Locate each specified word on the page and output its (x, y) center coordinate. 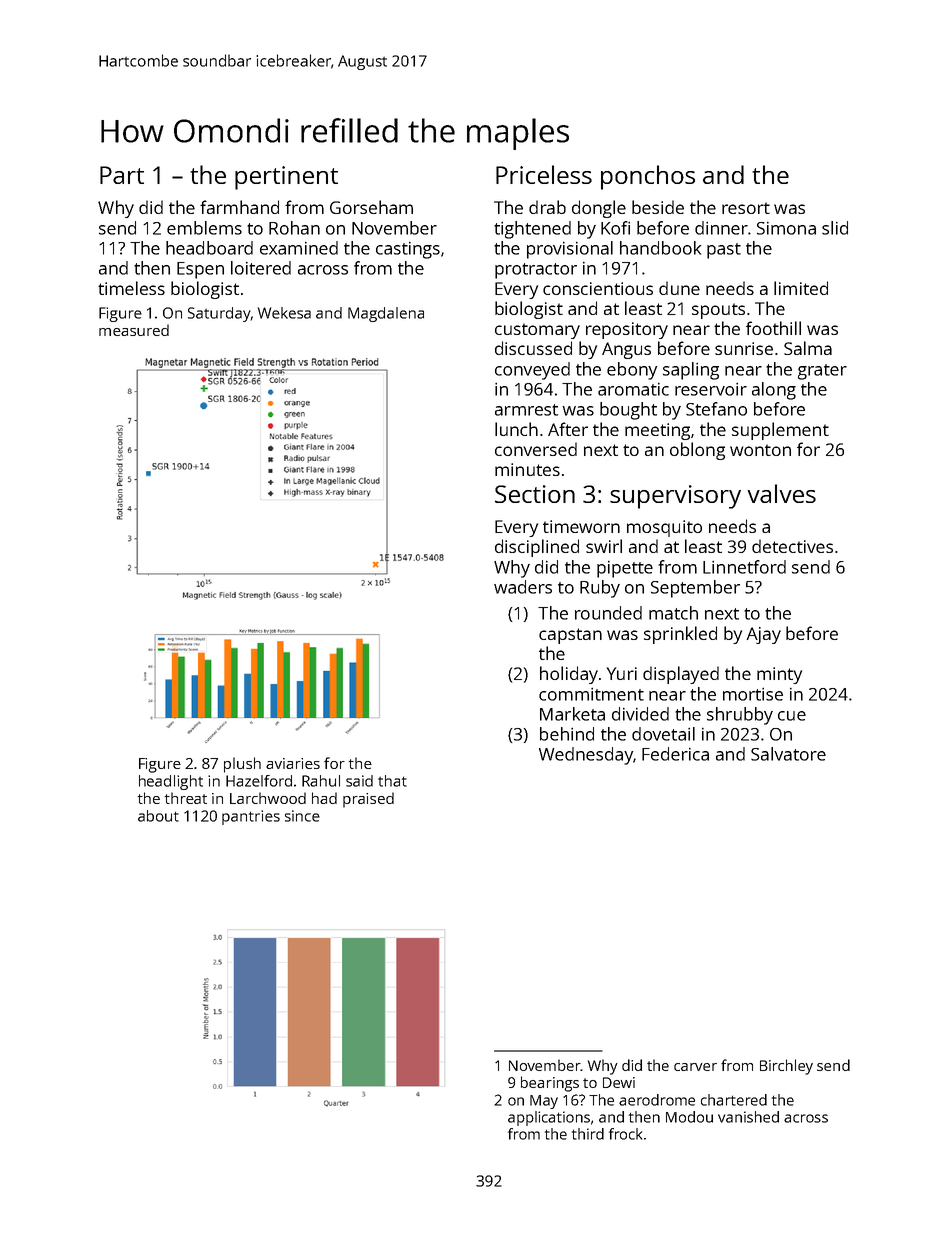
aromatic (633, 389)
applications (549, 1118)
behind (567, 734)
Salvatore (788, 754)
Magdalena (386, 314)
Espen (200, 270)
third (588, 1134)
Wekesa (284, 313)
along (774, 391)
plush (242, 765)
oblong (697, 451)
